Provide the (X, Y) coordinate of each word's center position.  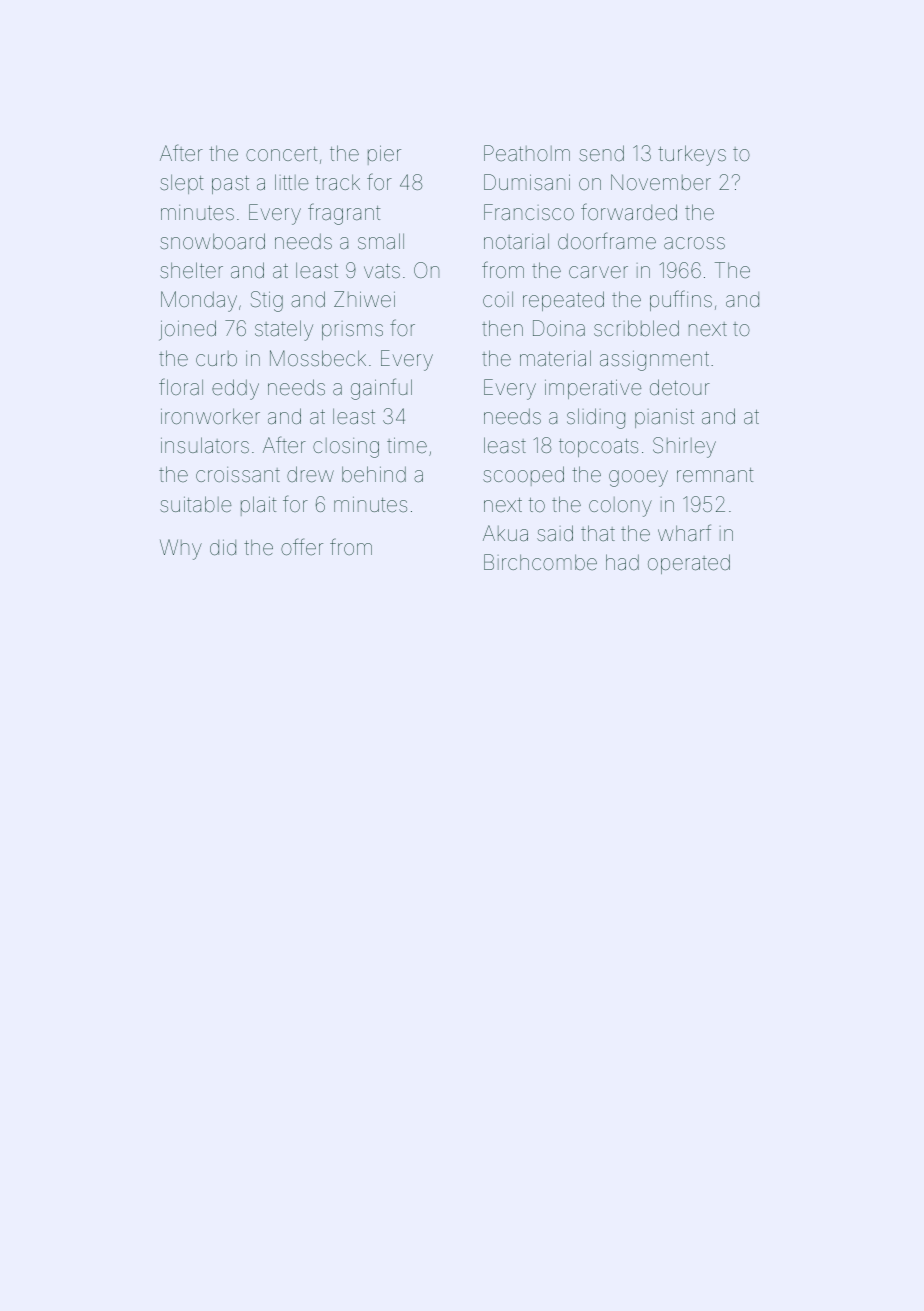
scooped (523, 476)
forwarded (629, 211)
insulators (205, 445)
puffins (681, 300)
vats (382, 271)
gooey (638, 478)
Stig (267, 301)
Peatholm (527, 153)
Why (181, 549)
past (230, 185)
